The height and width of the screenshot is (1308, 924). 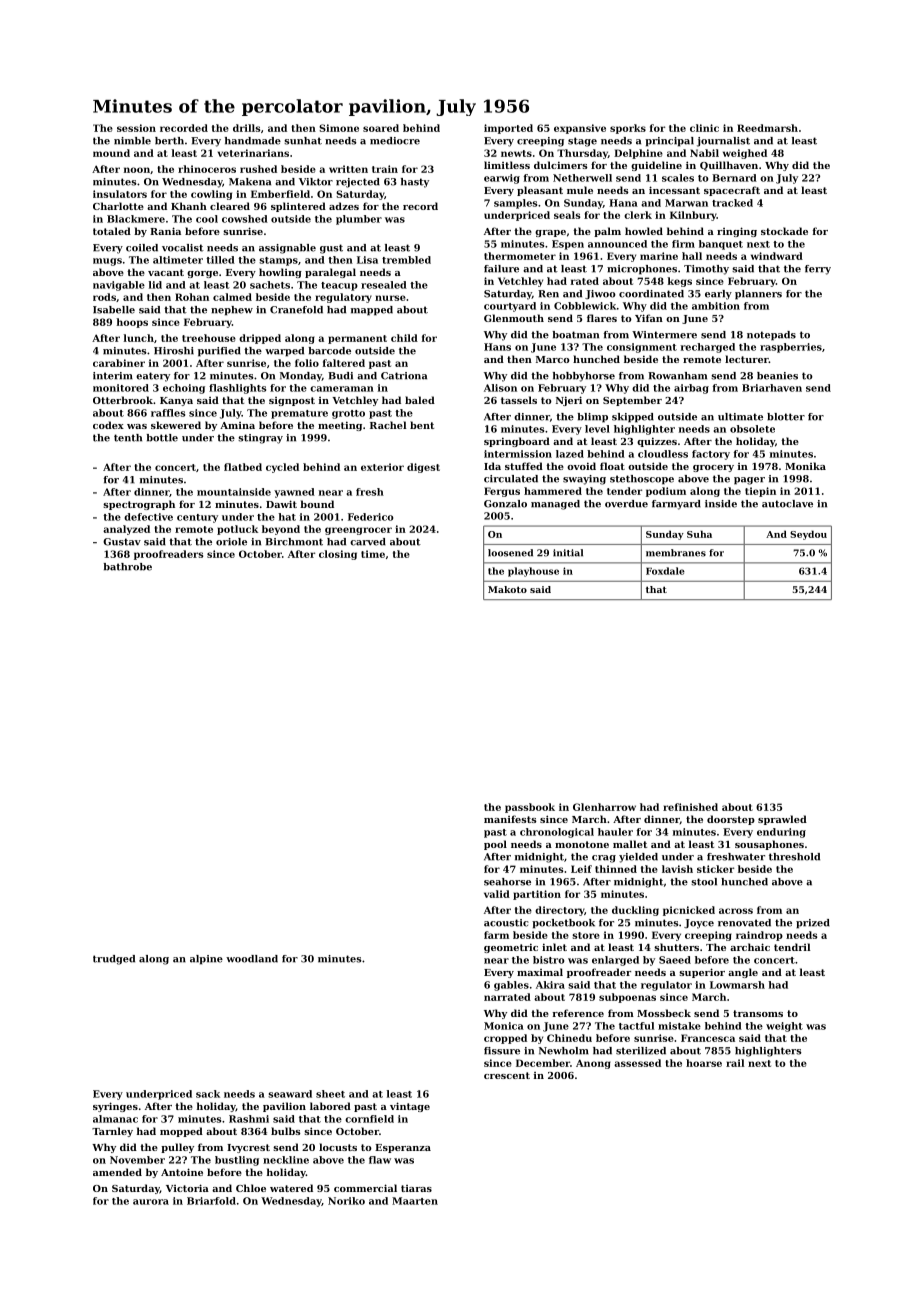 I want to click on passbook, so click(x=530, y=808).
